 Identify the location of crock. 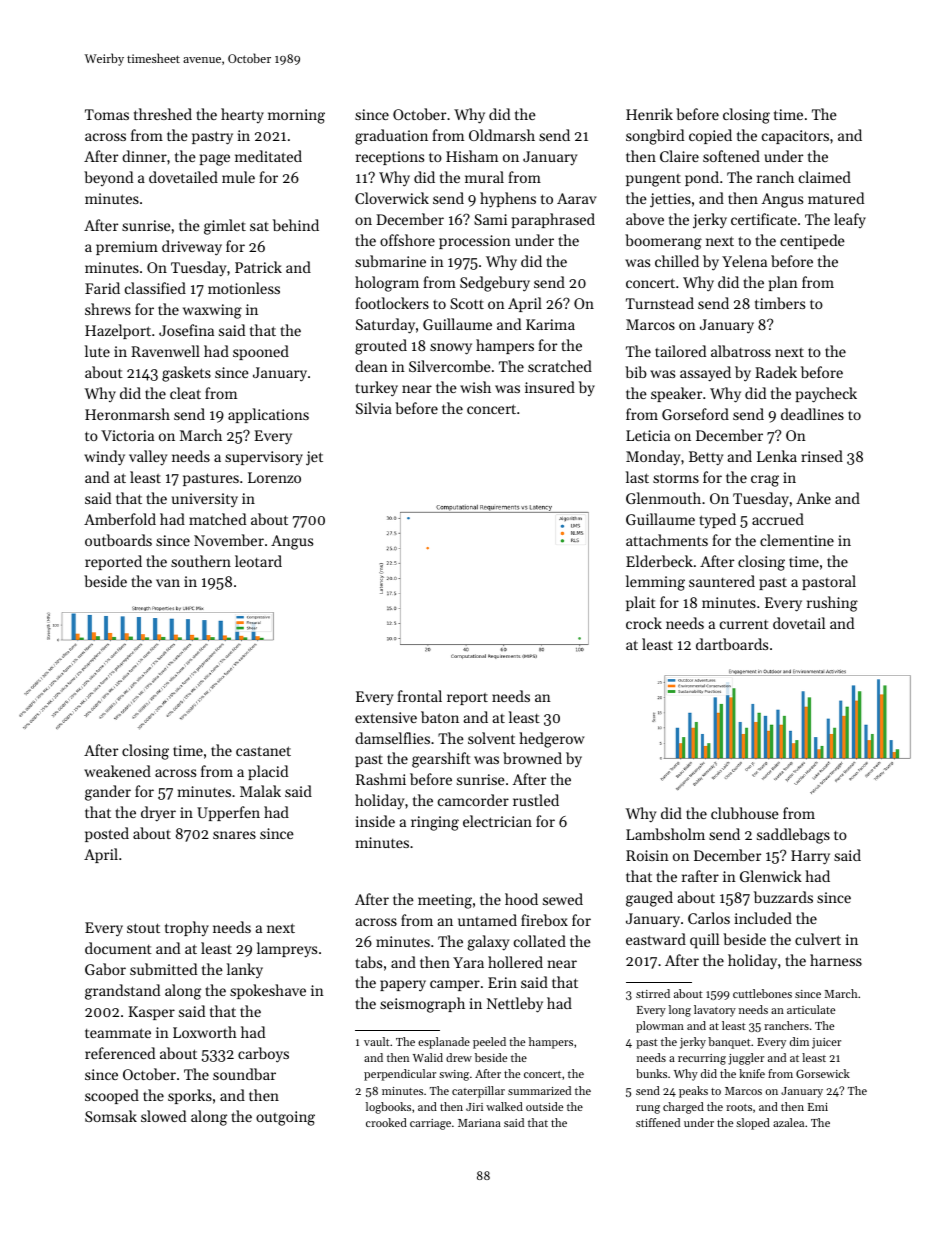
(644, 623).
